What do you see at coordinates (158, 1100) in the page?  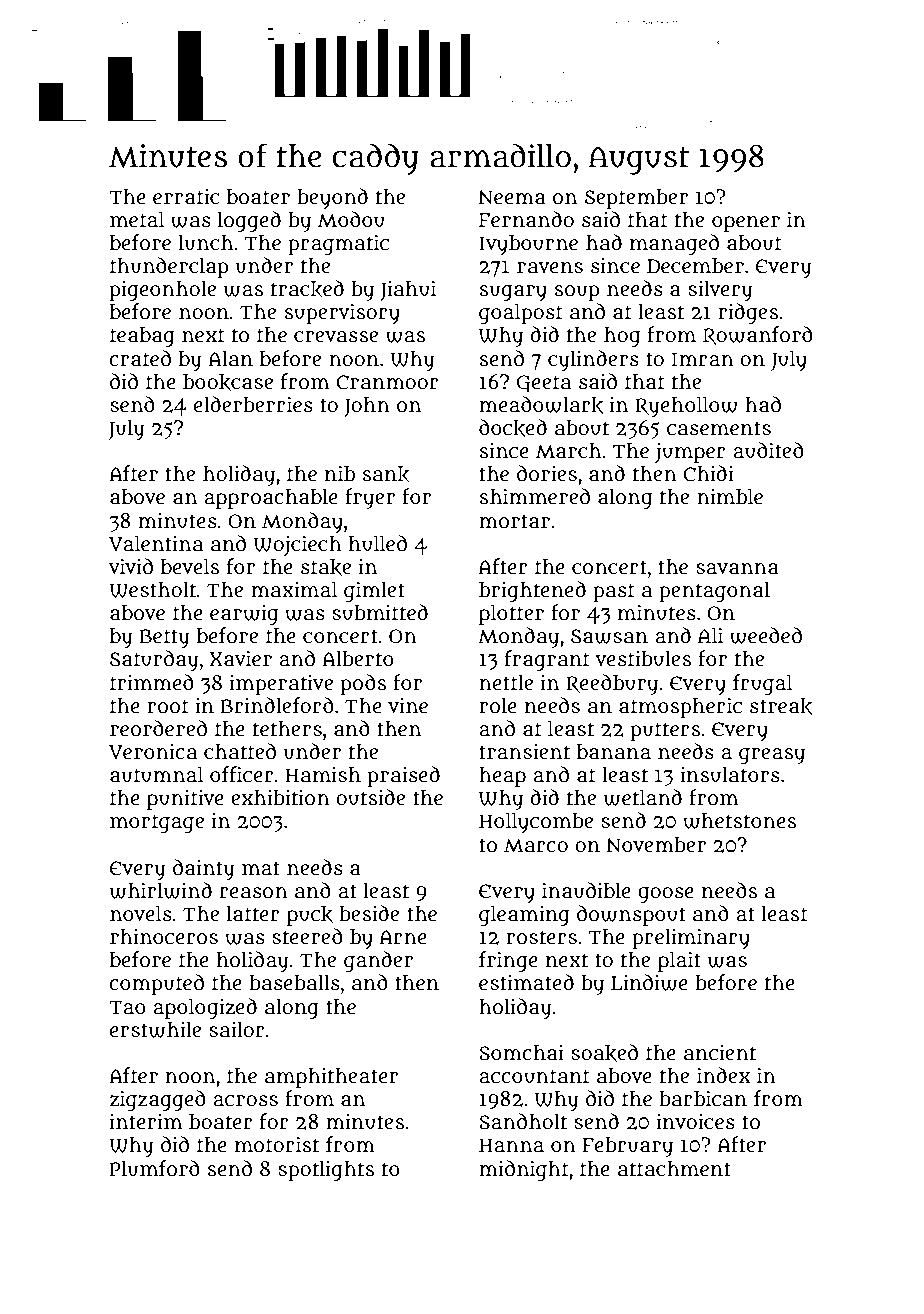 I see `zigzagged` at bounding box center [158, 1100].
